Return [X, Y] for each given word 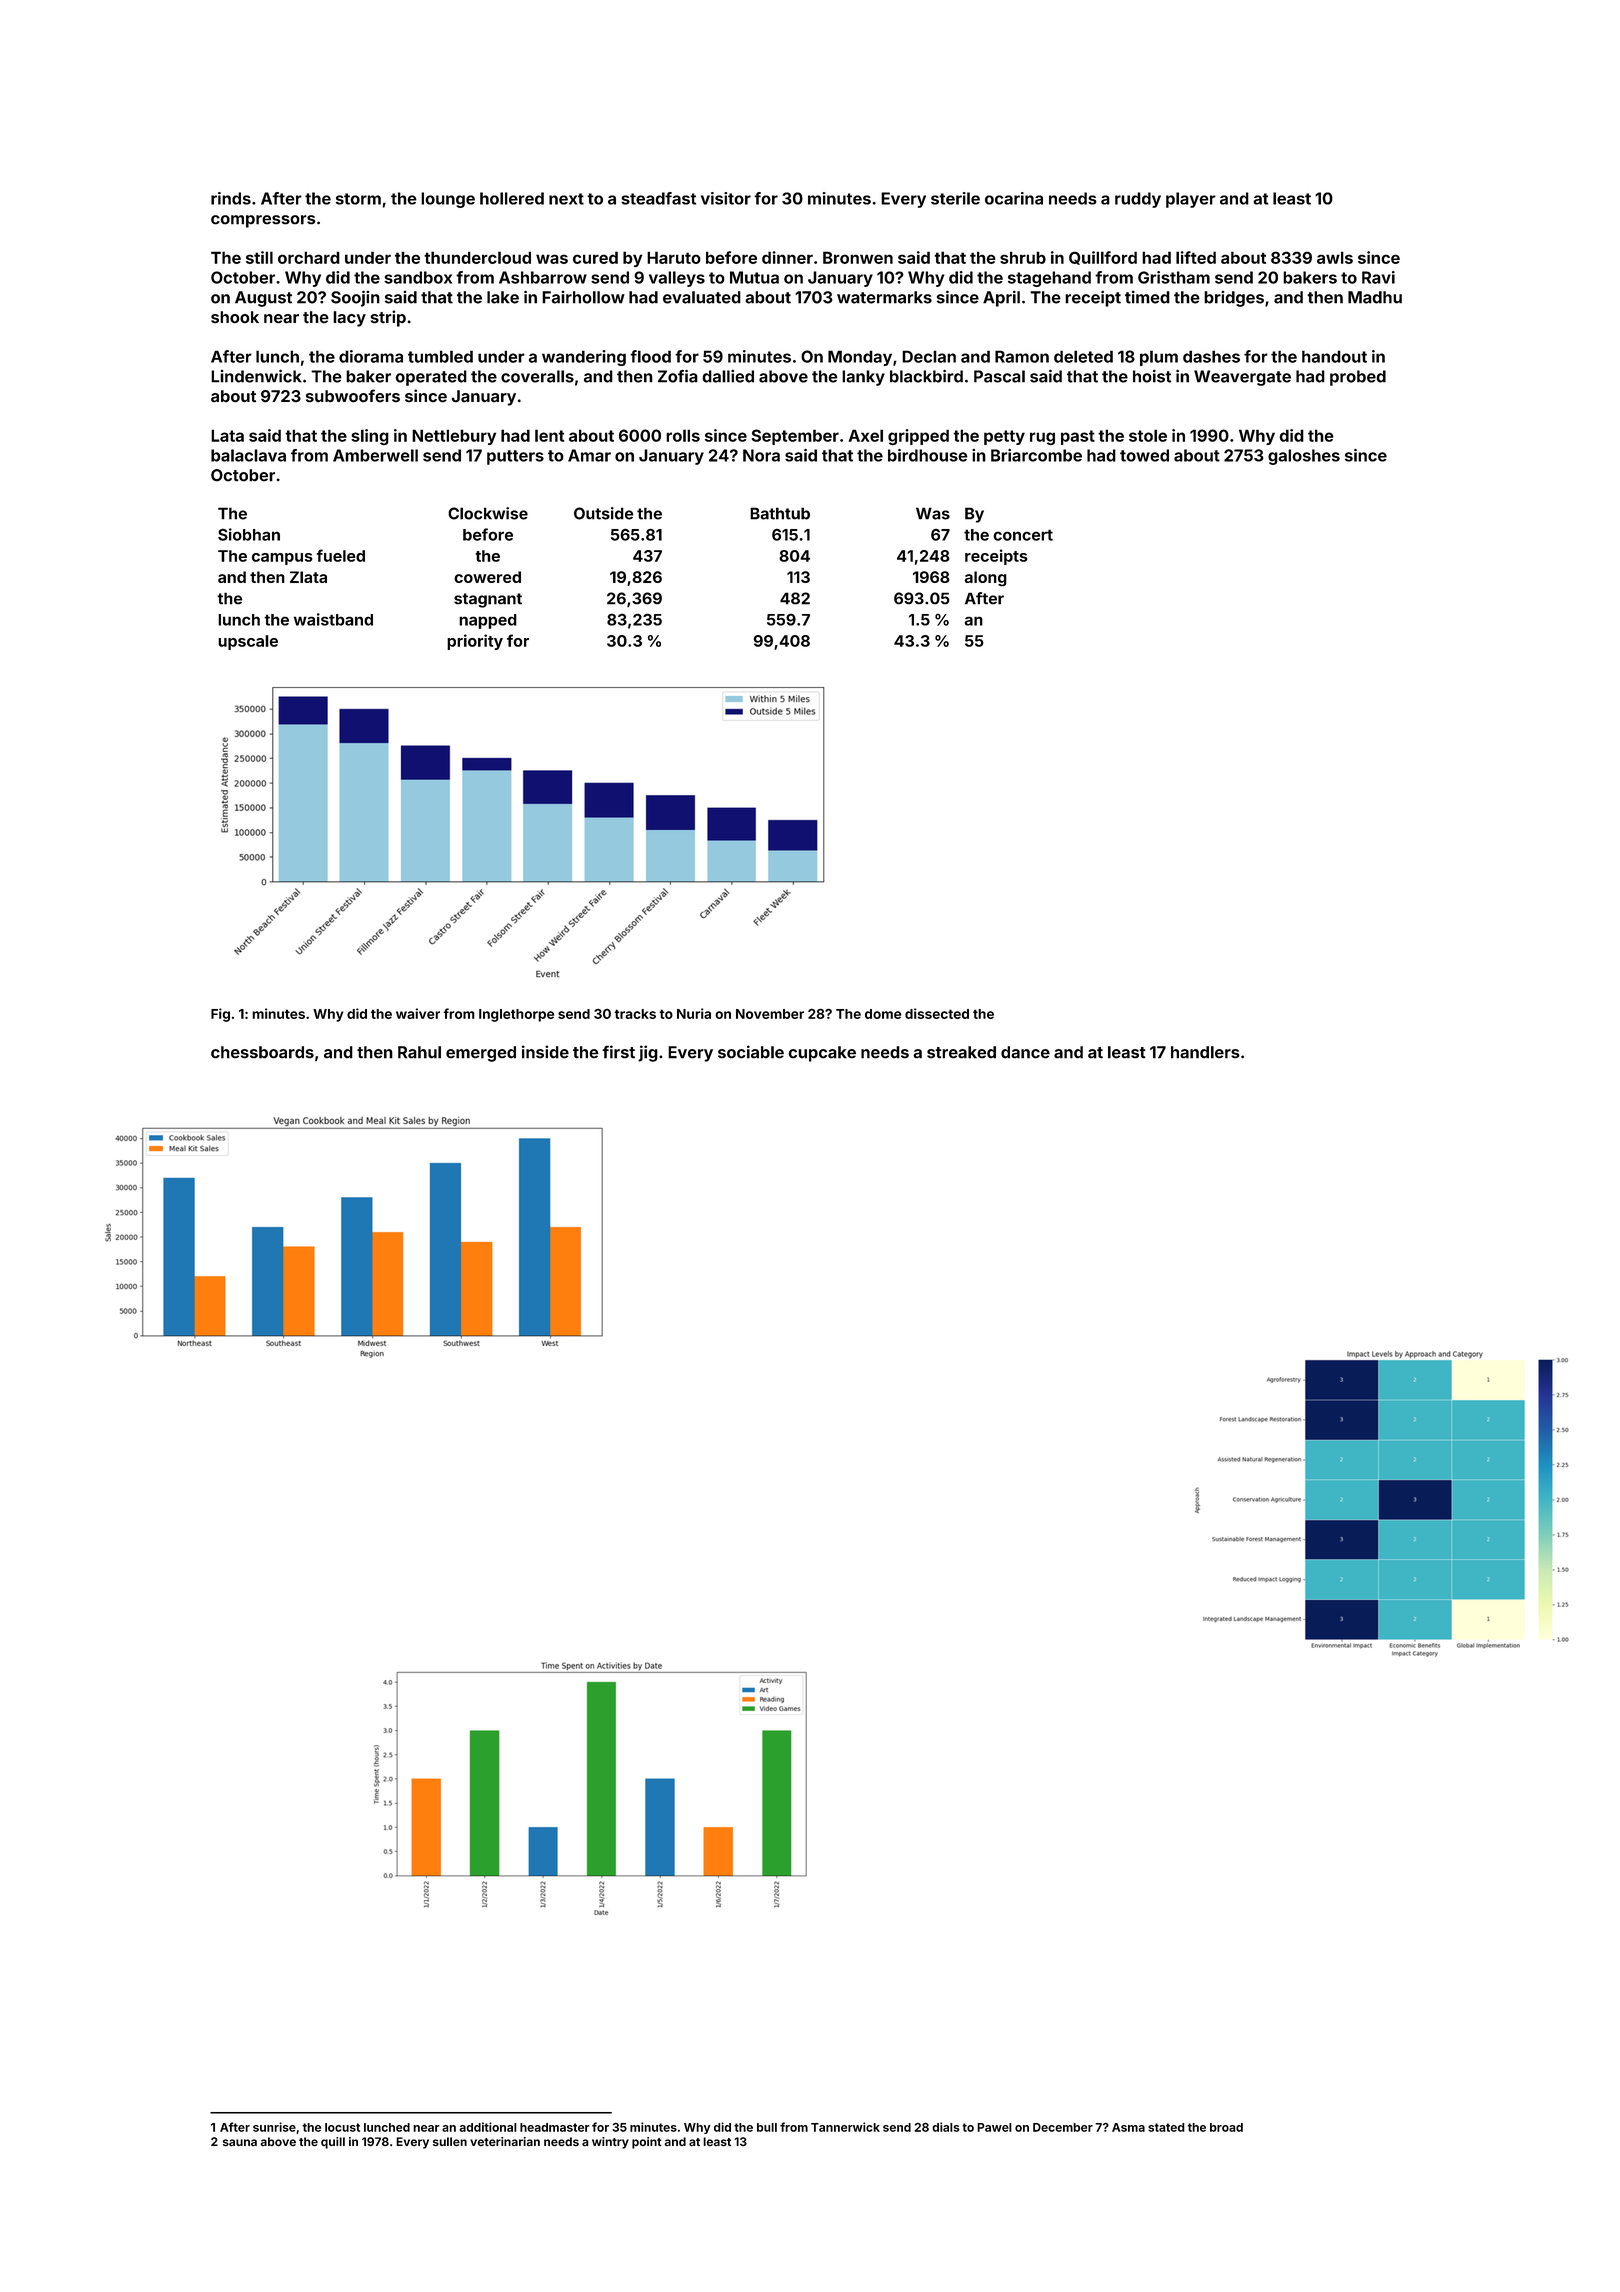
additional [488, 2127]
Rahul [419, 1052]
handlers [1205, 1052]
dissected [937, 1013]
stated [1166, 2127]
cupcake [822, 1054]
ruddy [1138, 200]
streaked [961, 1052]
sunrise [274, 2127]
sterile [955, 198]
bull [767, 2127]
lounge [448, 200]
